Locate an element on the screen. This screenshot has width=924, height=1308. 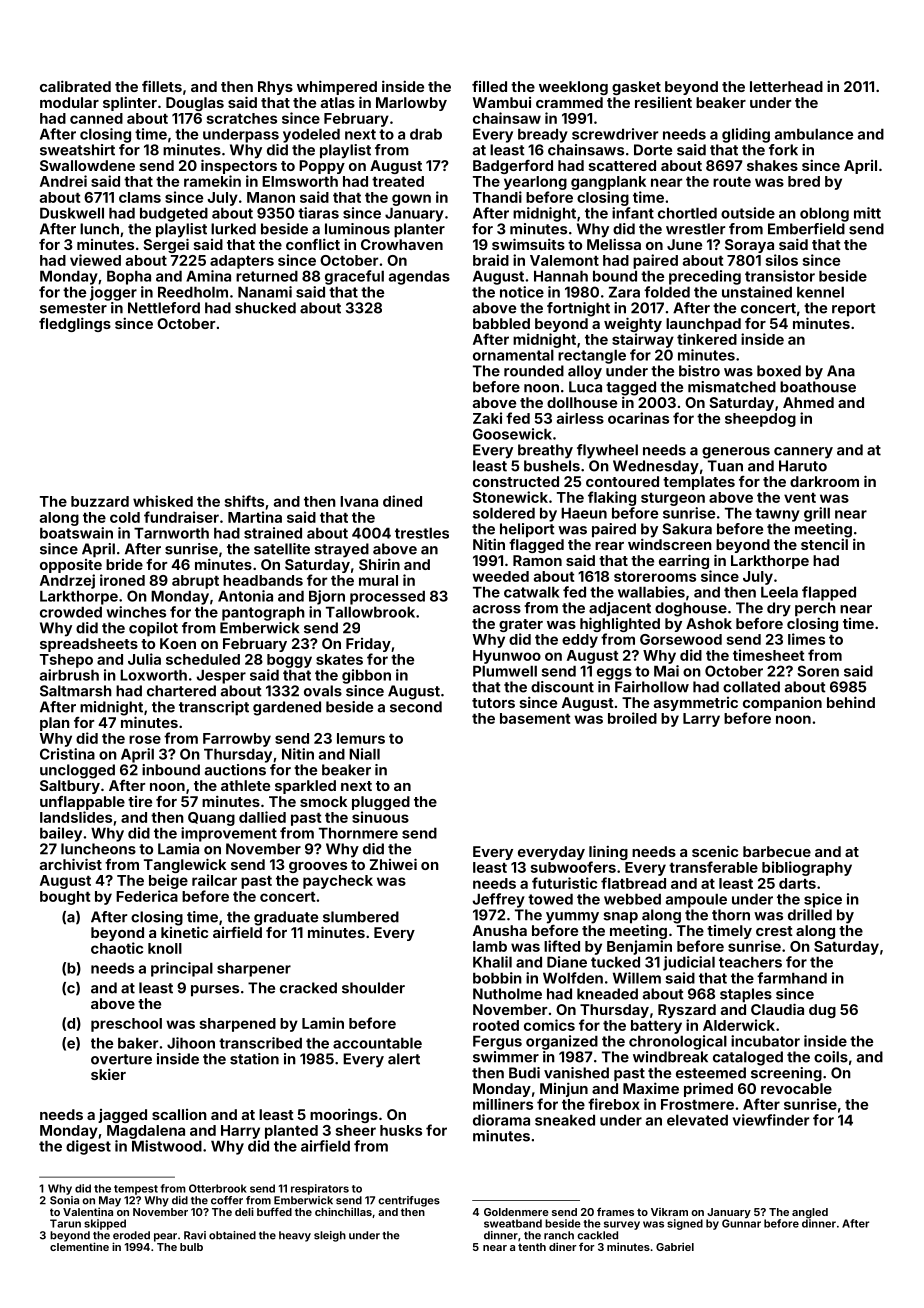
sinuous is located at coordinates (380, 817).
